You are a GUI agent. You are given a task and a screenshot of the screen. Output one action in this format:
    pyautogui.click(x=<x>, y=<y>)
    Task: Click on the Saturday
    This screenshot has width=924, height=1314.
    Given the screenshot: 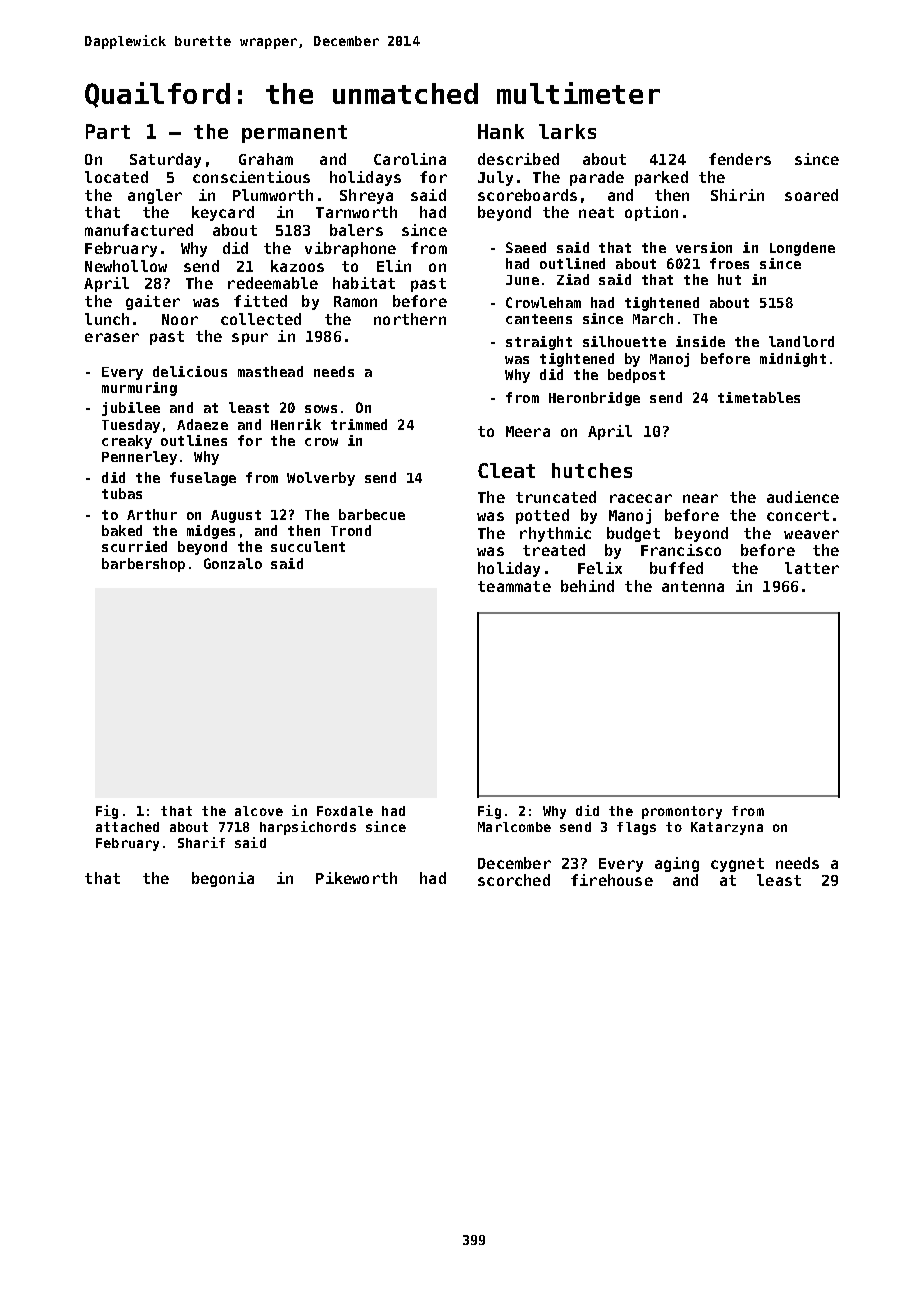 What is the action you would take?
    pyautogui.click(x=165, y=160)
